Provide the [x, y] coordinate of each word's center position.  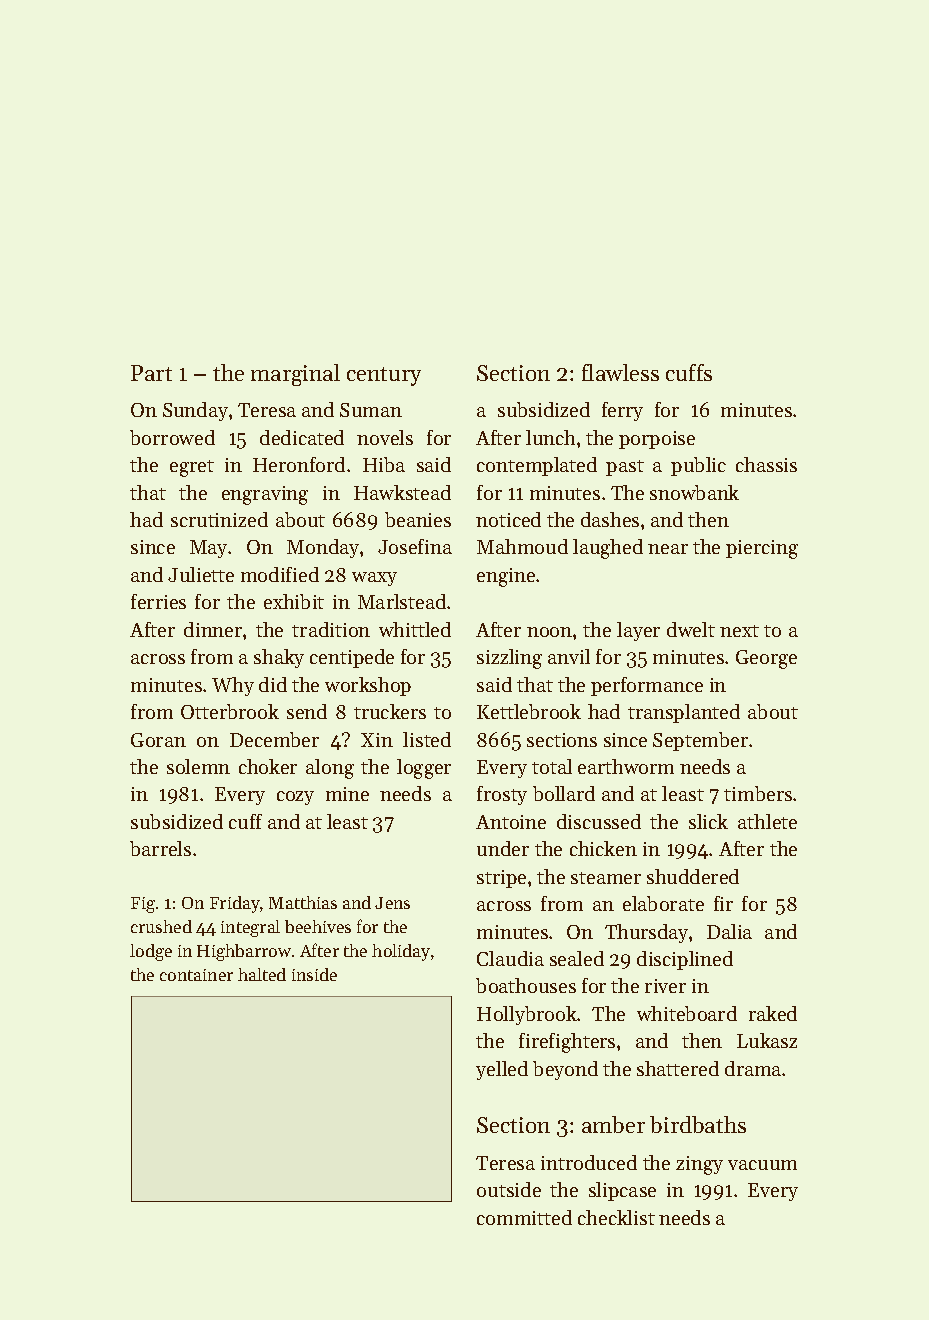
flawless [620, 372]
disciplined [685, 960]
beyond [565, 1070]
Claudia [510, 958]
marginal [295, 375]
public [698, 466]
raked [773, 1013]
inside [314, 974]
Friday [235, 904]
